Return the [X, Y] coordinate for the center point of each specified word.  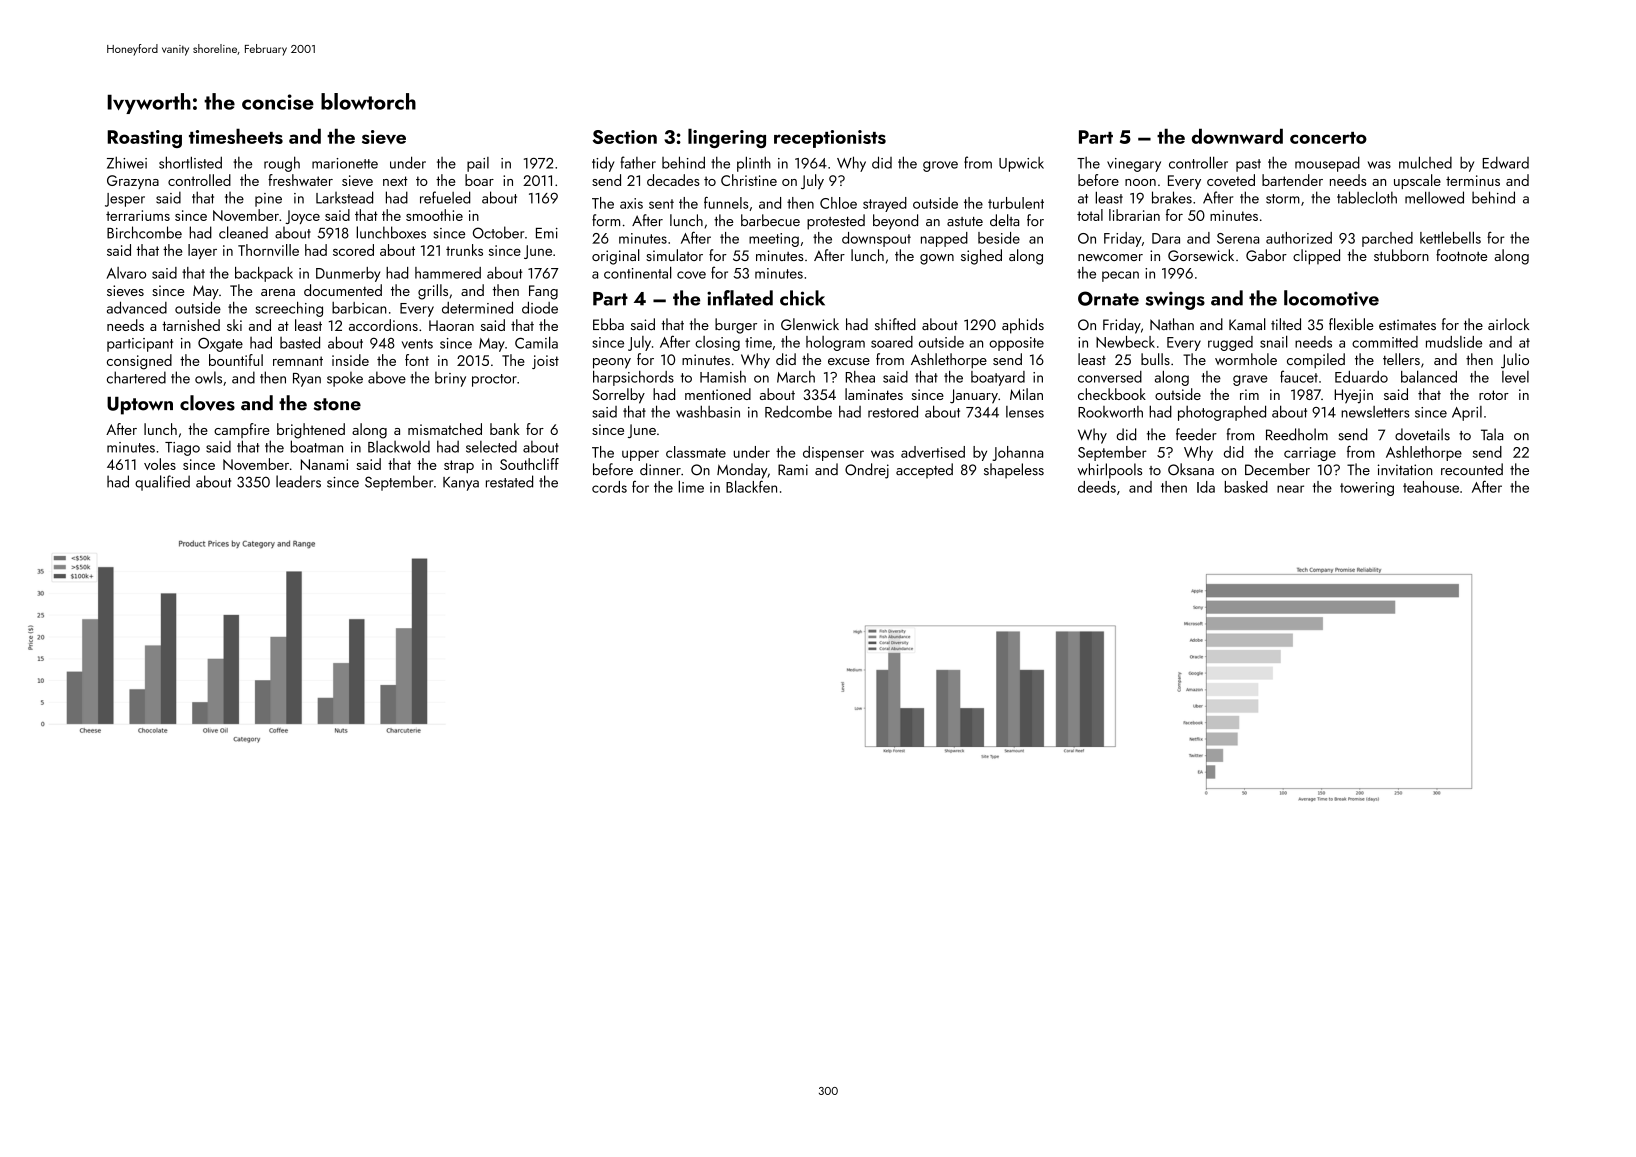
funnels [726, 203]
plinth [754, 164]
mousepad [1327, 164]
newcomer [1110, 257]
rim [1249, 394]
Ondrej [867, 471]
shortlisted [190, 162]
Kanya [461, 484]
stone [337, 404]
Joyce [302, 217]
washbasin [708, 411]
